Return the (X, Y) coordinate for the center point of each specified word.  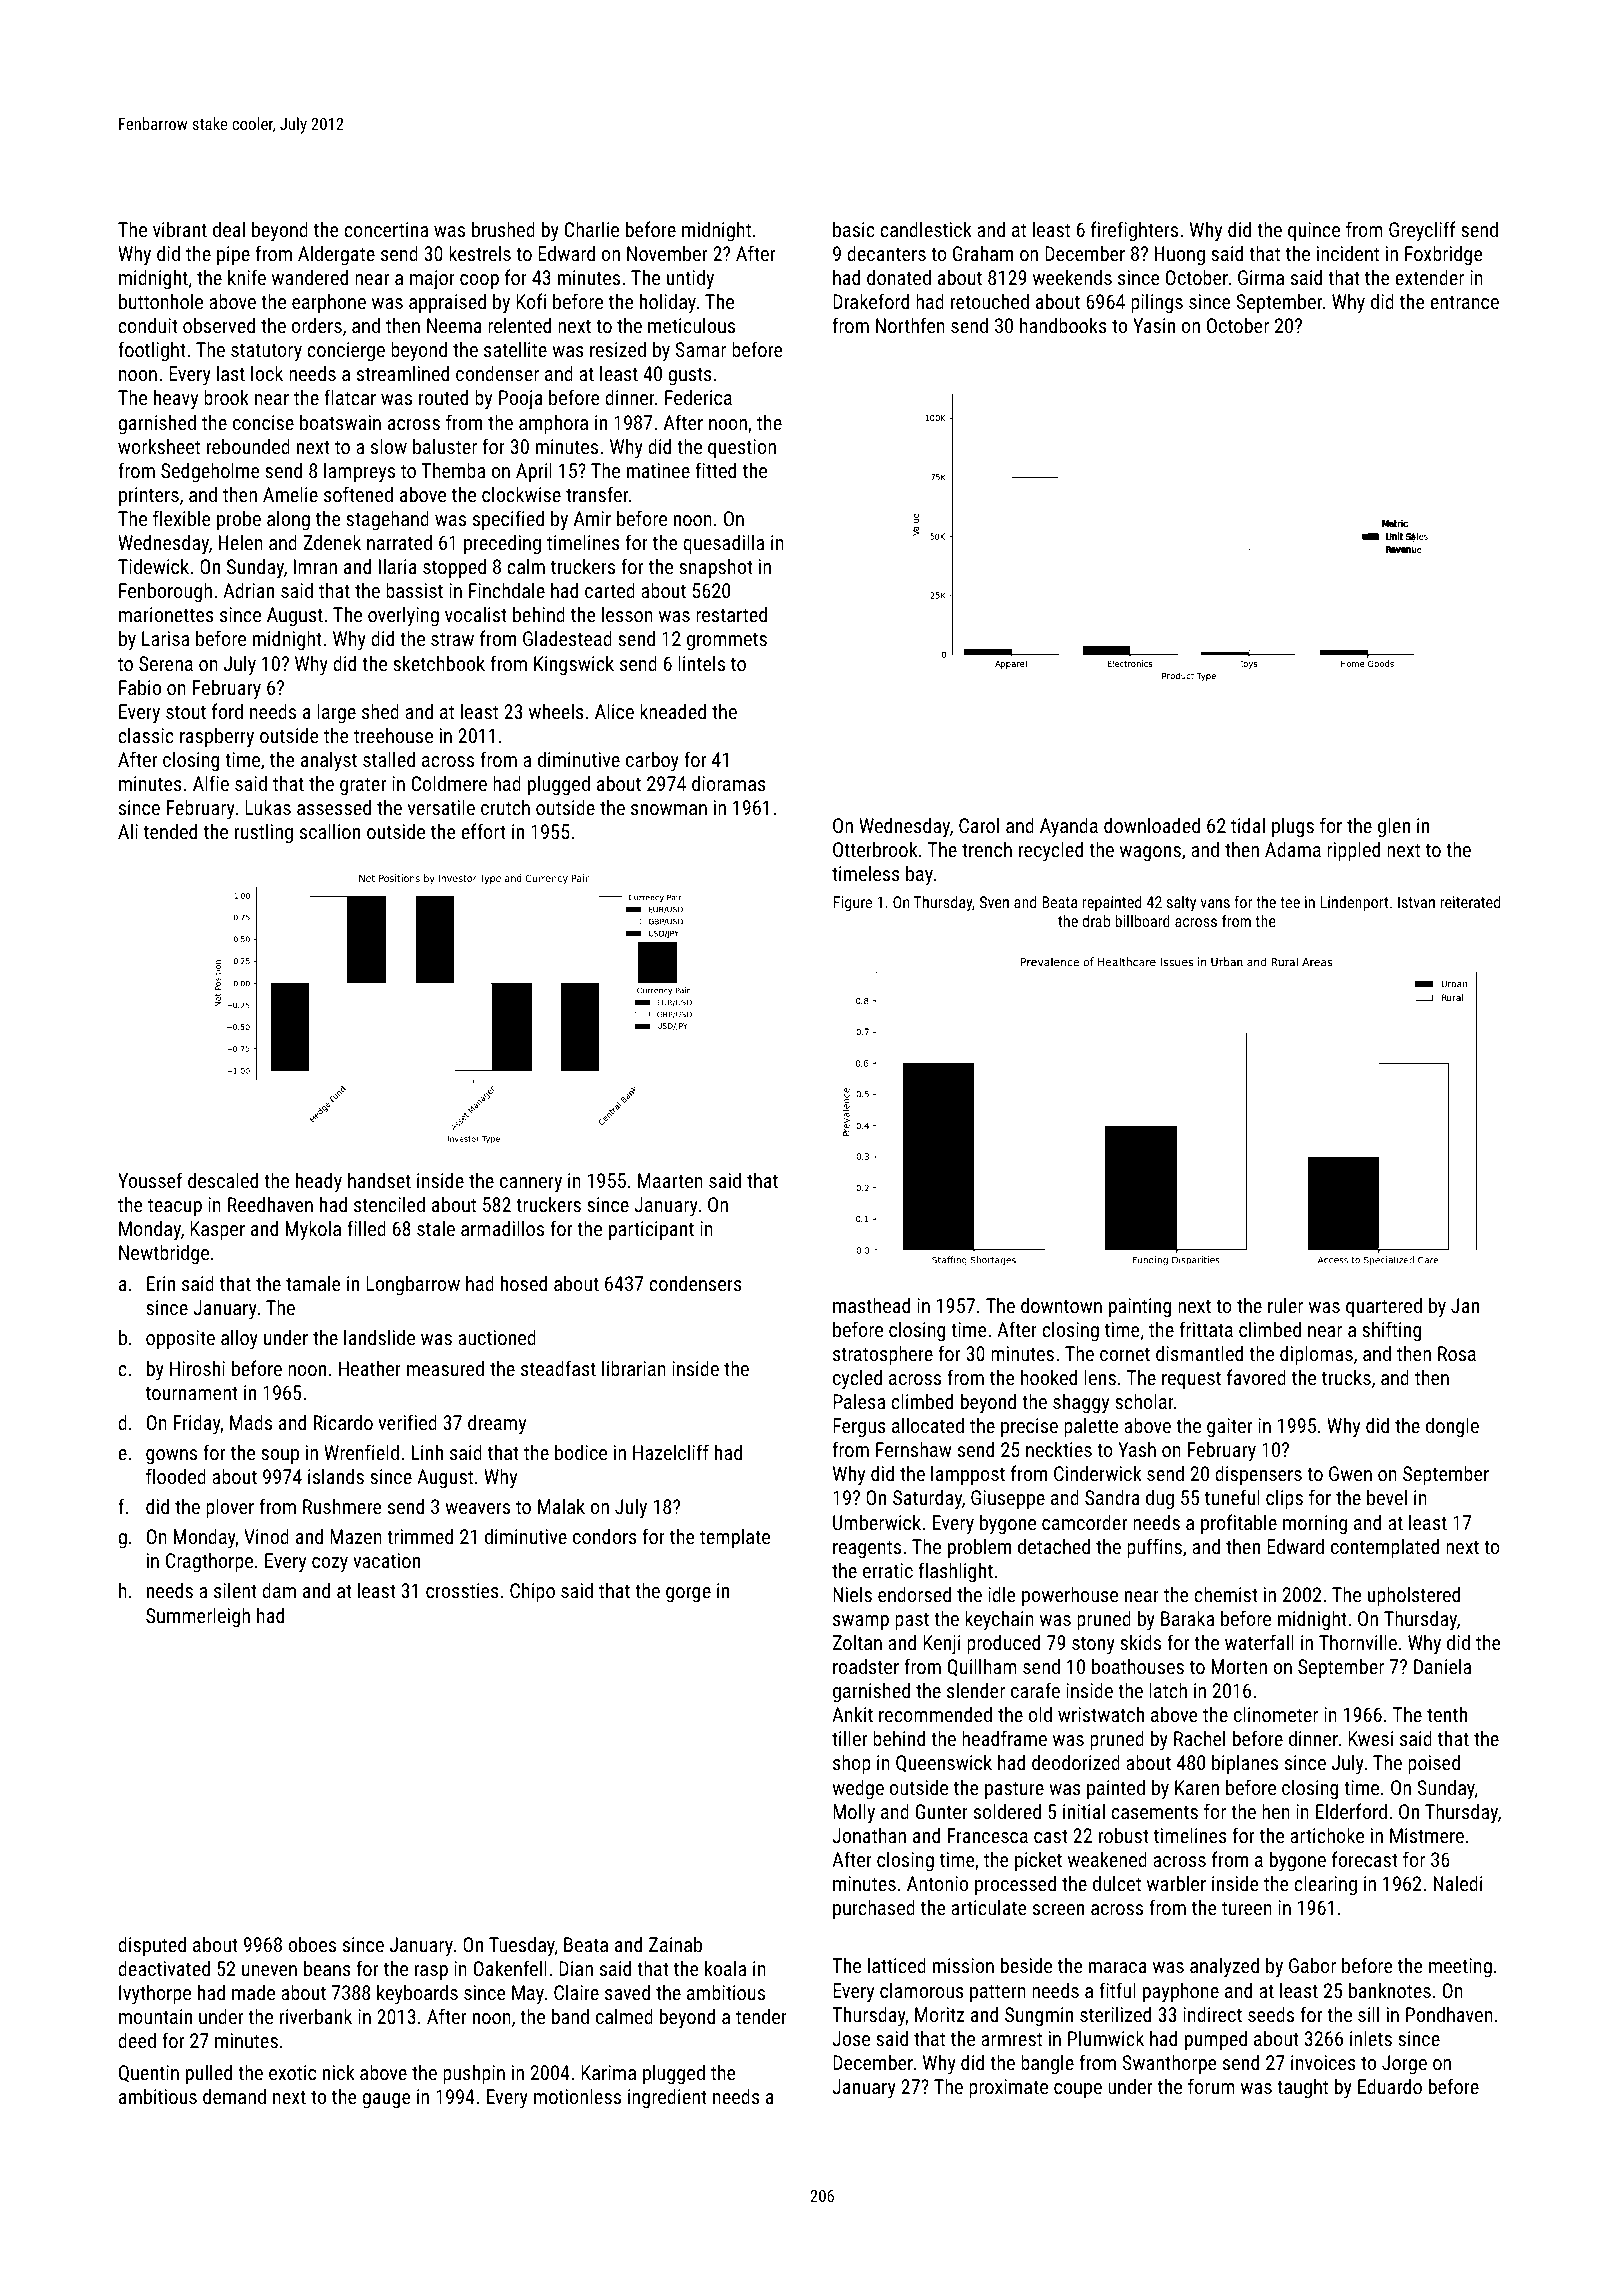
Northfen (910, 325)
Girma (1261, 277)
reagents (867, 1549)
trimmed (420, 1536)
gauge (386, 2101)
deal (229, 229)
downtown (1061, 1305)
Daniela (1442, 1666)
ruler (1285, 1305)
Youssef (150, 1180)
